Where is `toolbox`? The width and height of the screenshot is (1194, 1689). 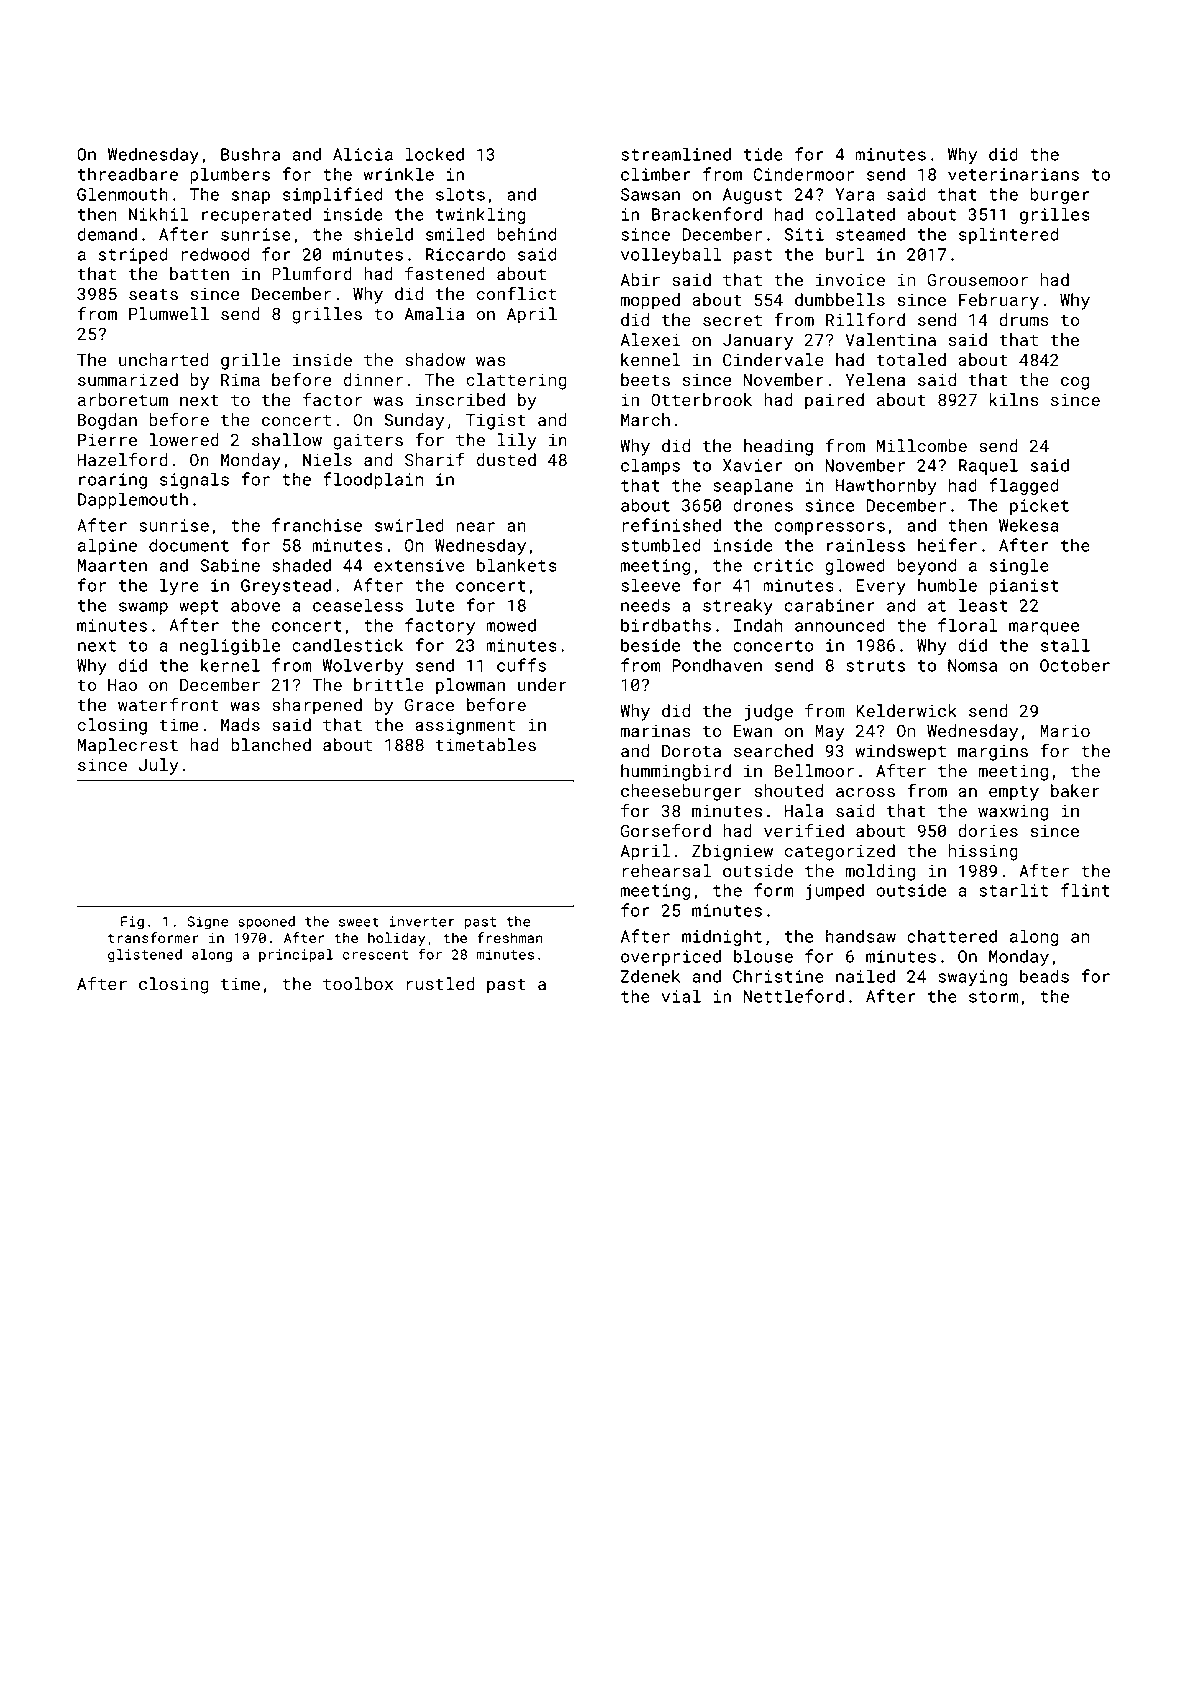
toolbox is located at coordinates (358, 983).
